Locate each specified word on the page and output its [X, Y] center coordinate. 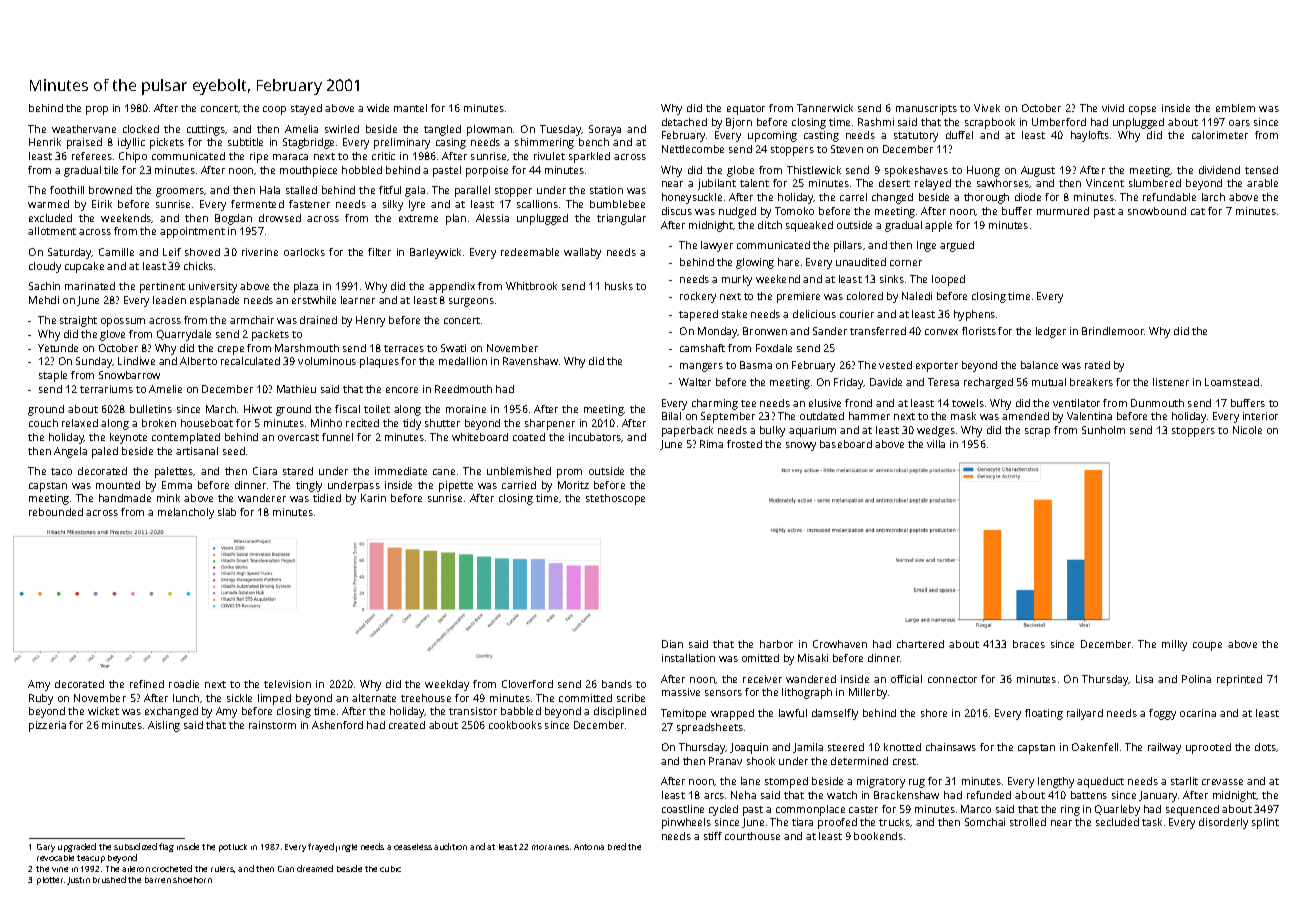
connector [952, 679]
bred [617, 846]
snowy [801, 446]
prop [97, 110]
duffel [959, 135]
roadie [184, 684]
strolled [1028, 822]
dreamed [315, 868]
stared [298, 471]
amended [1025, 416]
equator [746, 110]
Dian [672, 644]
